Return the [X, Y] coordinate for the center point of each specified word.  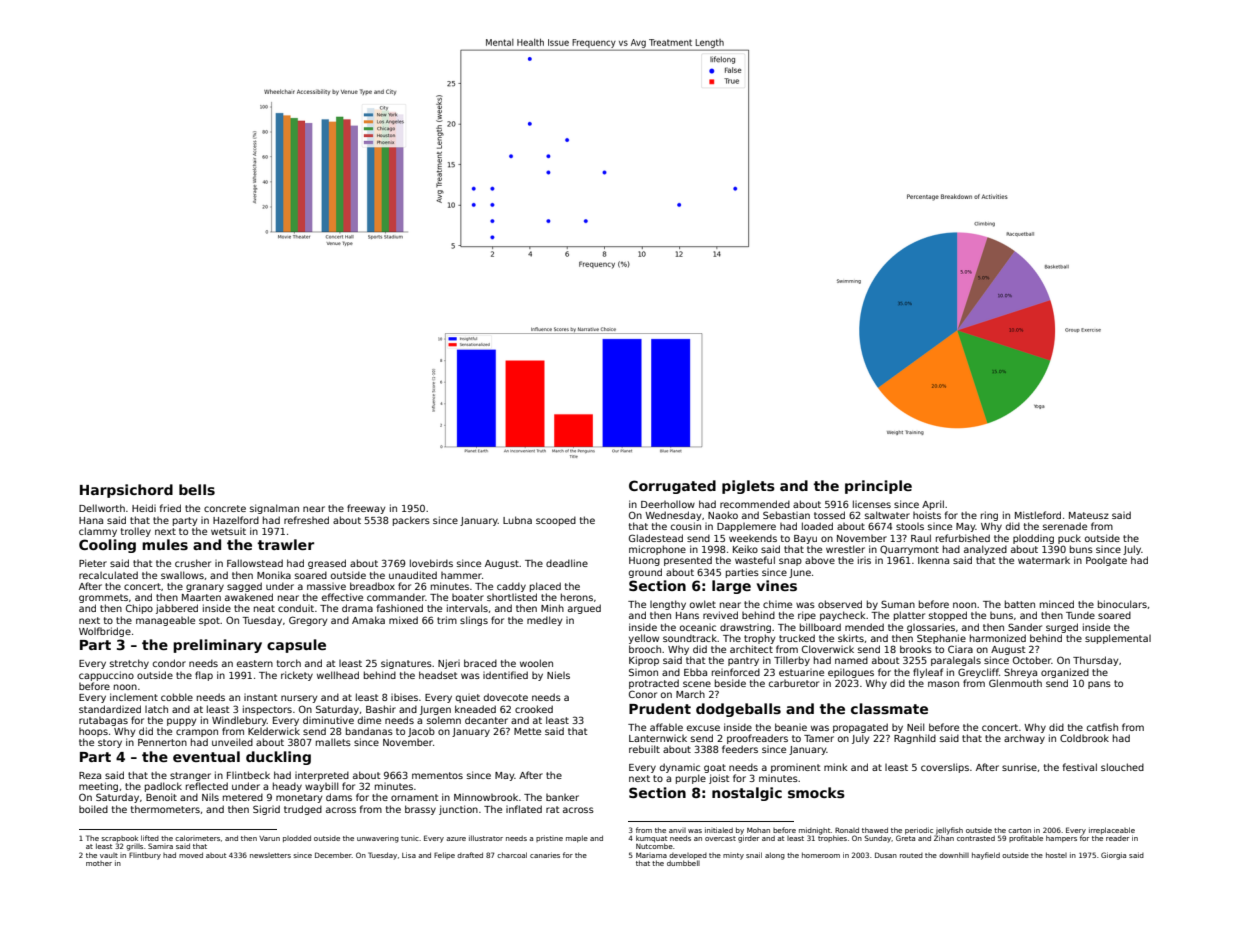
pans [1099, 685]
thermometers [165, 809]
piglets [748, 487]
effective [342, 597]
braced [480, 663]
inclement [134, 697]
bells [197, 489]
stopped [948, 616]
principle [878, 487]
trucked [797, 638]
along [775, 856]
